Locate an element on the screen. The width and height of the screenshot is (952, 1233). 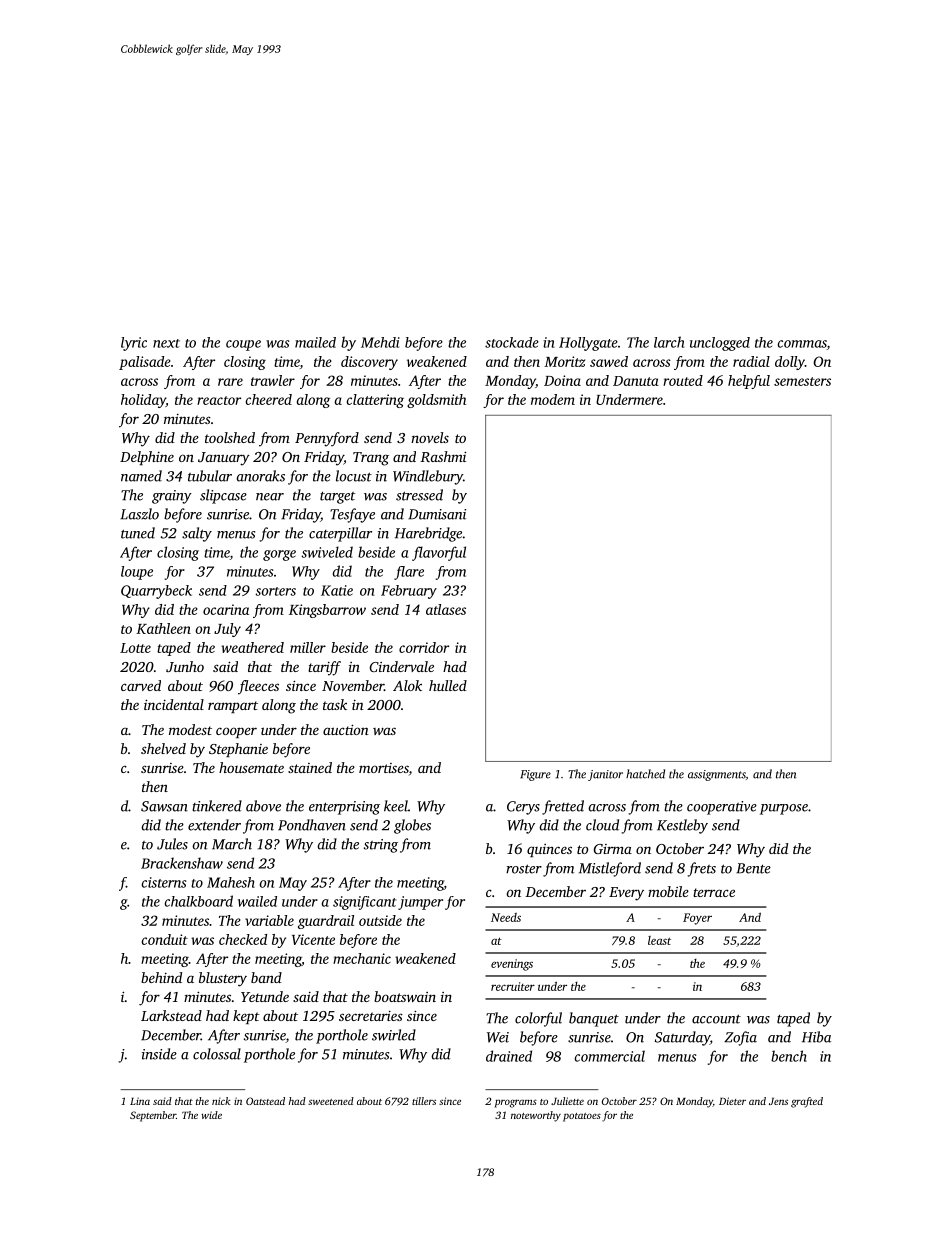
stockade is located at coordinates (512, 342).
